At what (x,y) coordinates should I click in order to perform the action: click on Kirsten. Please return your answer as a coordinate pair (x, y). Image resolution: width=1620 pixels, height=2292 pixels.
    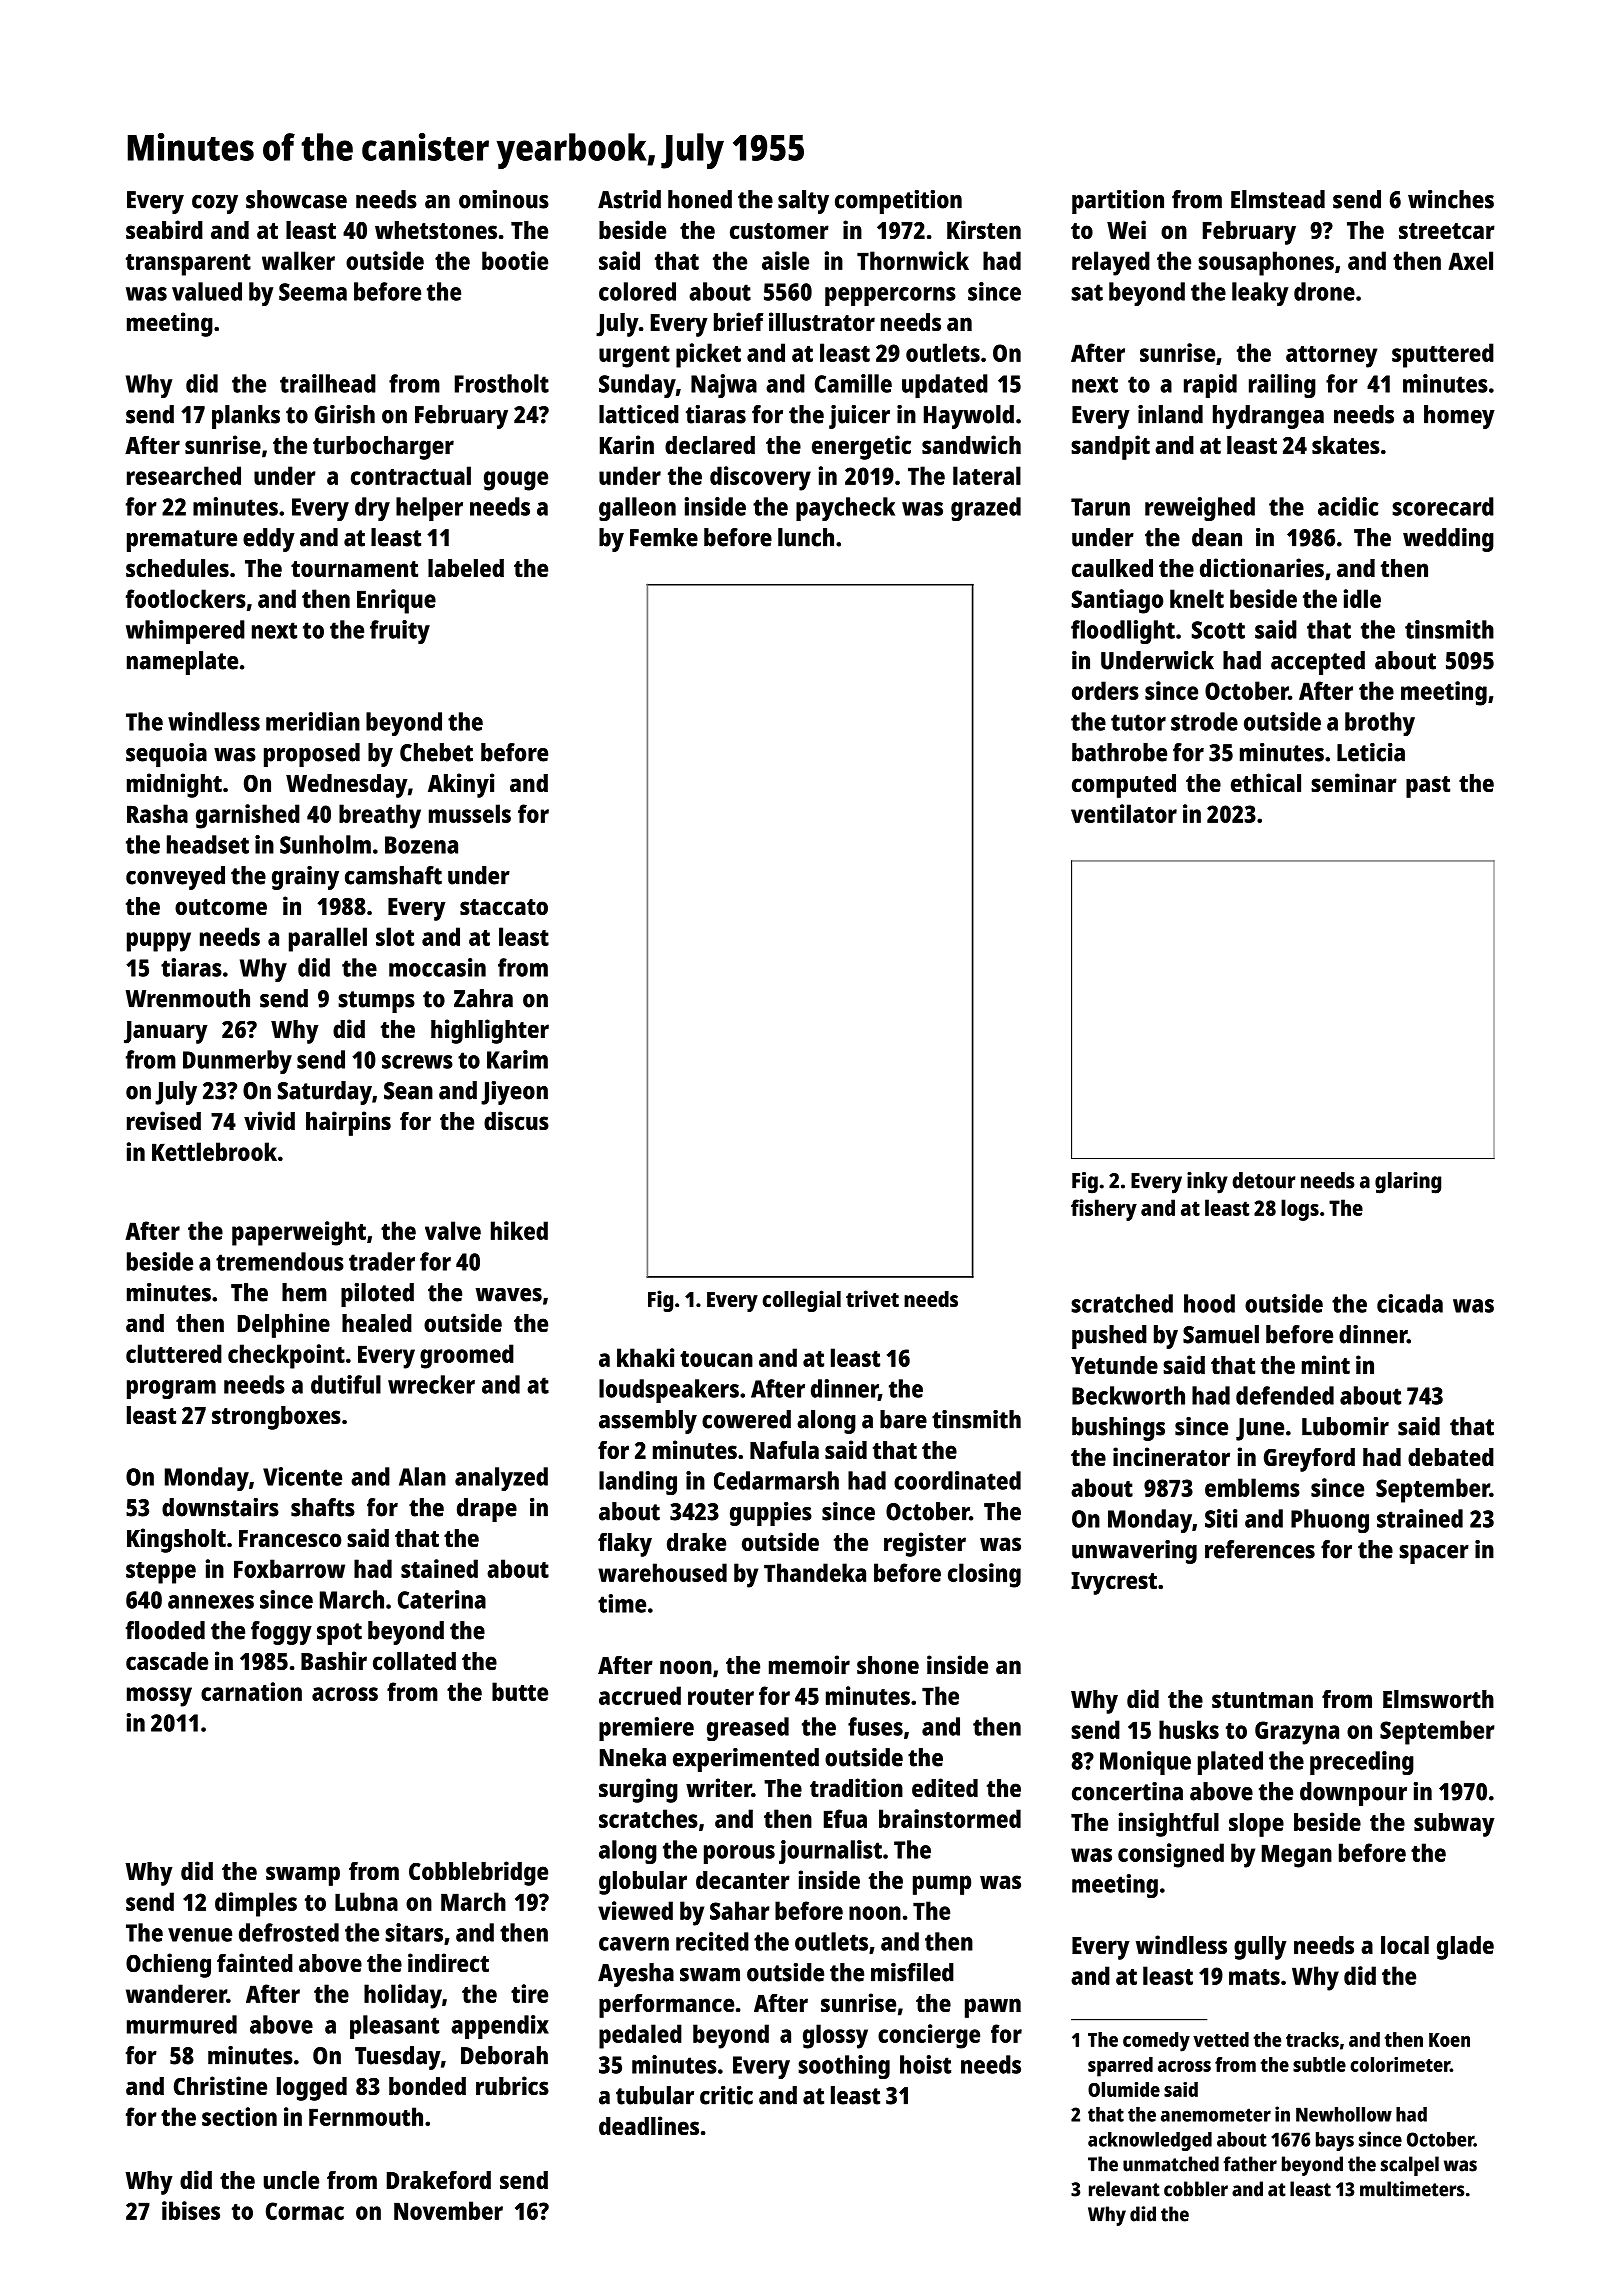
    Looking at the image, I should click on (984, 229).
